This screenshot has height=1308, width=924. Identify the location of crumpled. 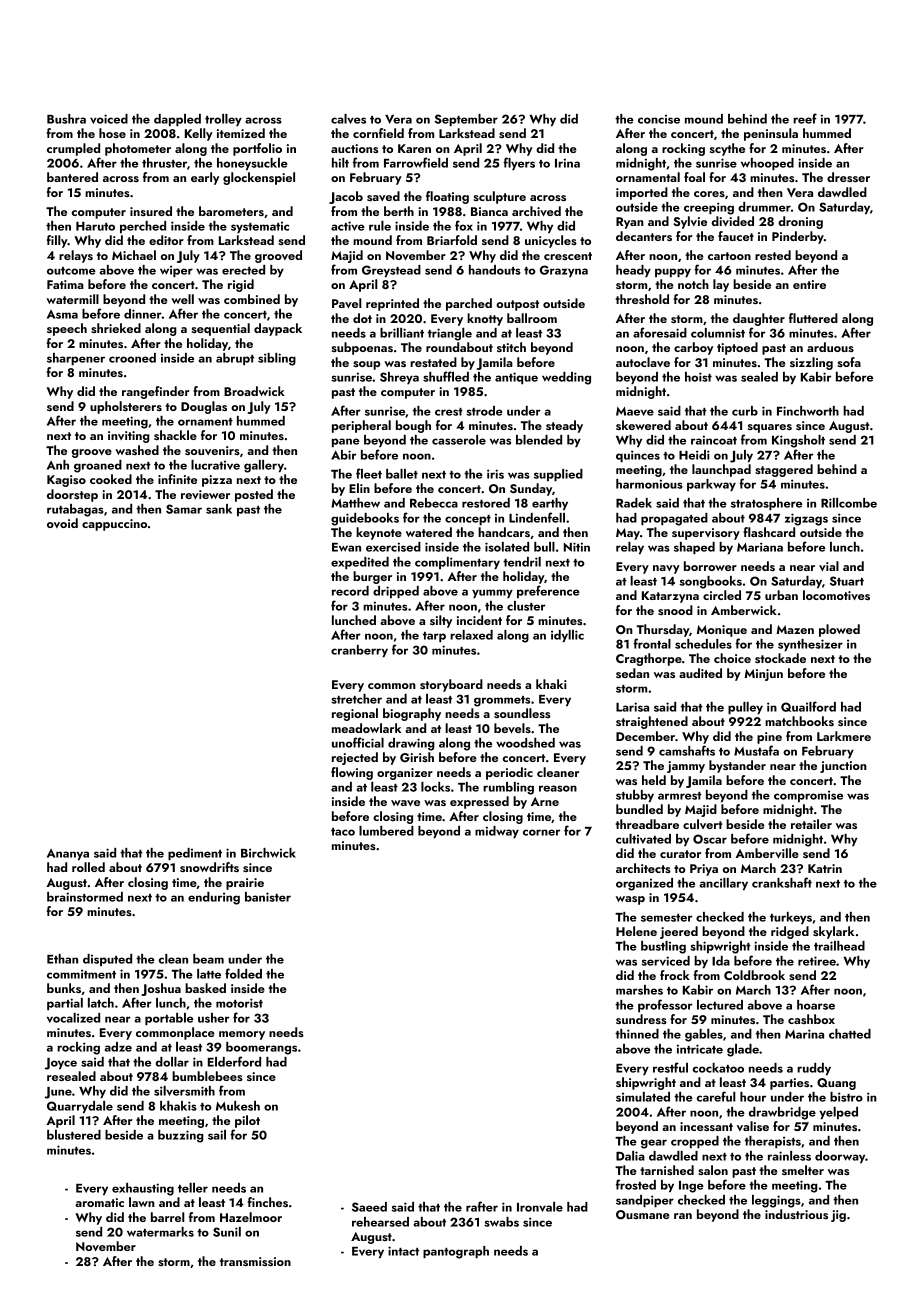
(73, 149).
